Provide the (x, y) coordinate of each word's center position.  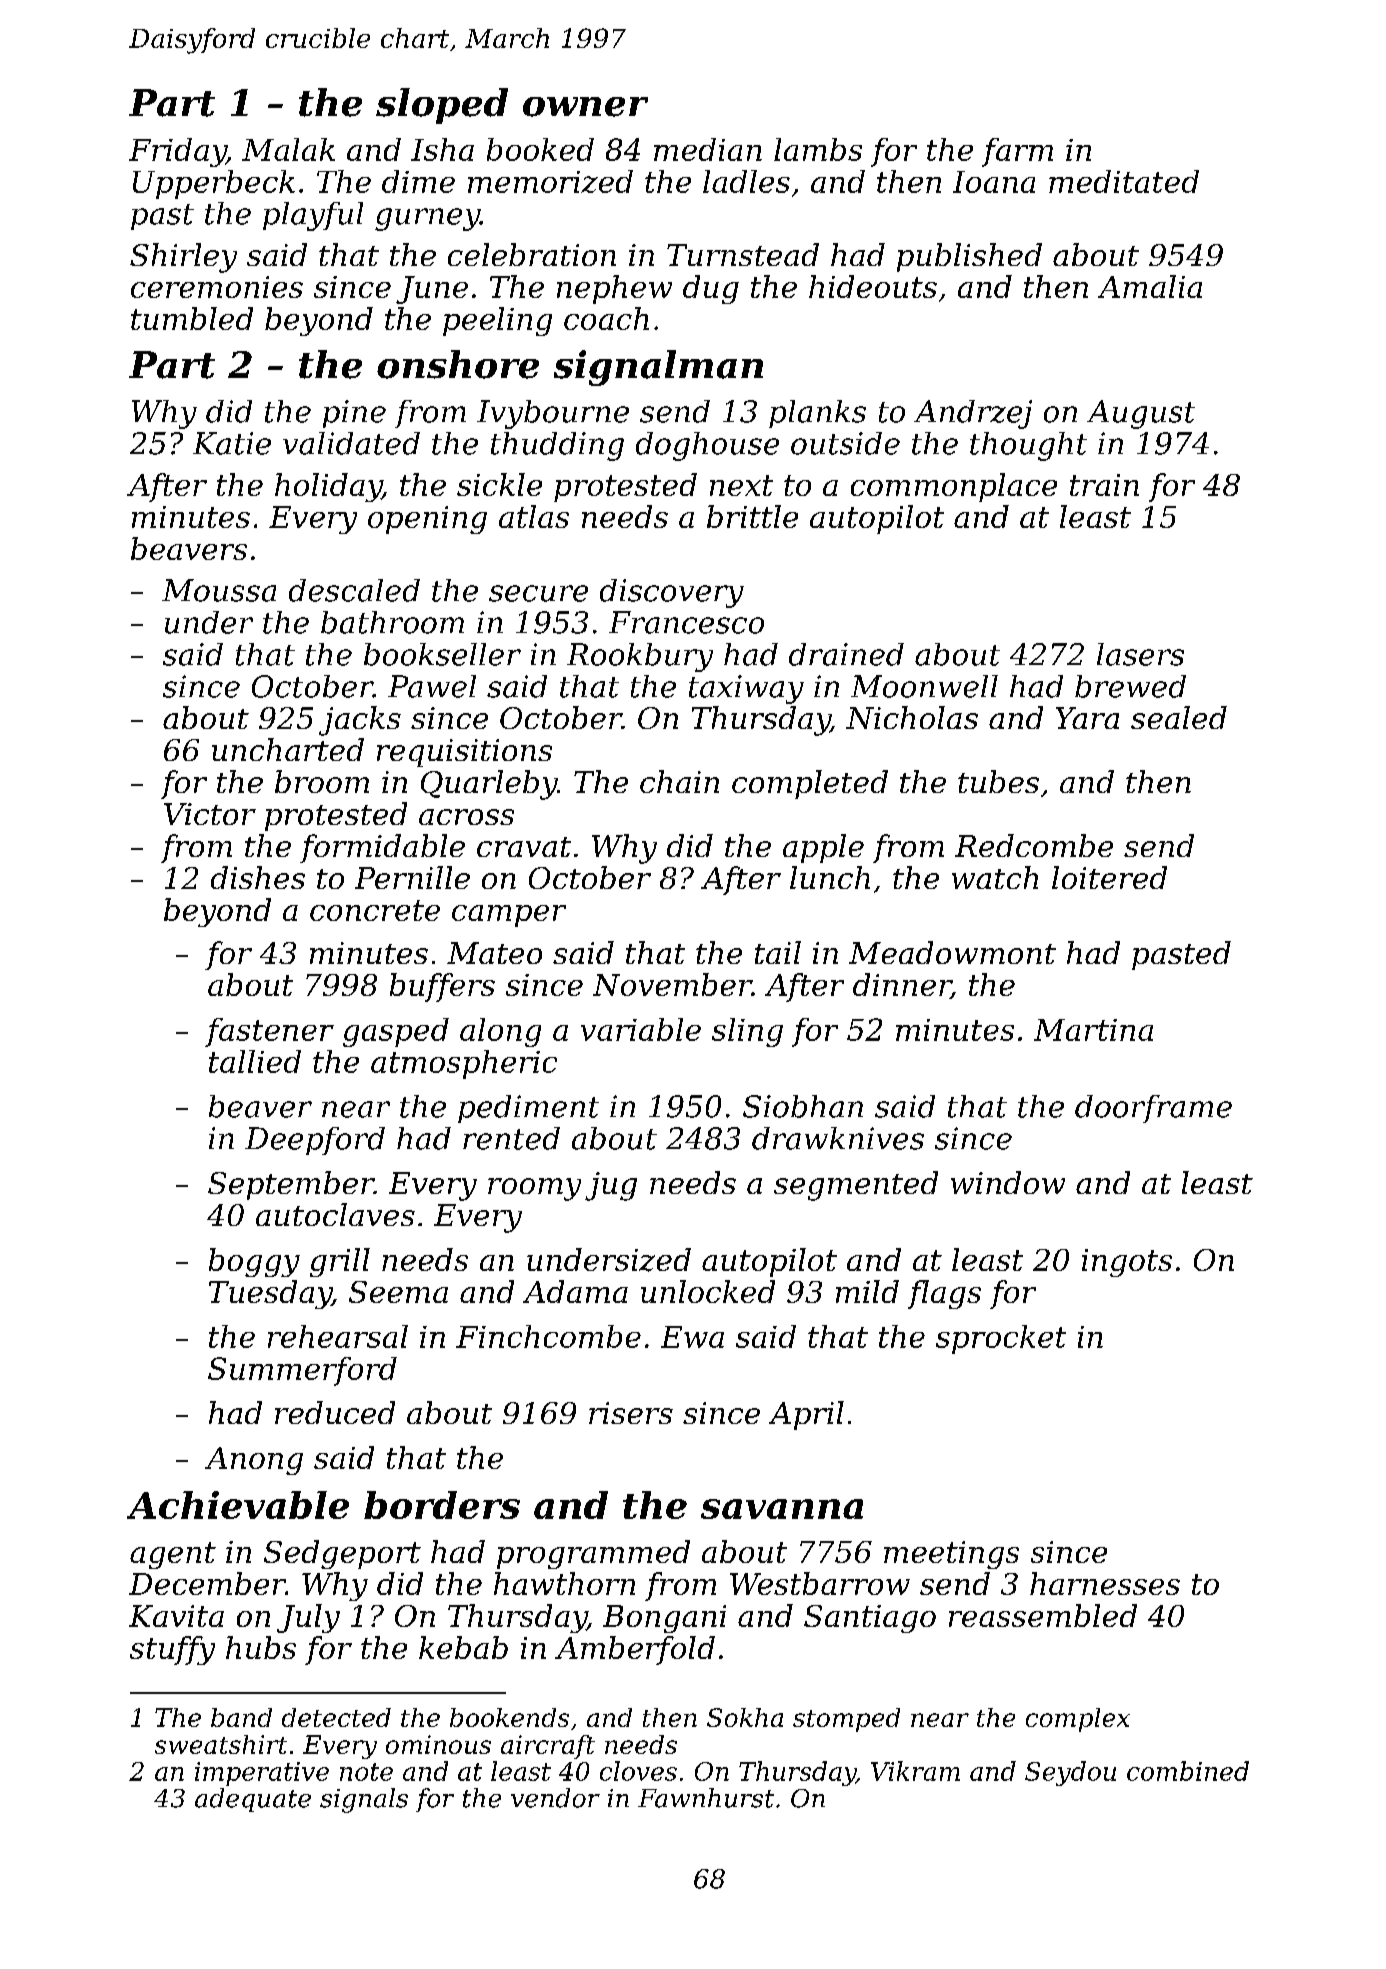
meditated (1124, 181)
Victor (210, 814)
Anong (254, 1461)
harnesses (1105, 1583)
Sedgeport (342, 1554)
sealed (1179, 717)
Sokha (745, 1717)
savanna (782, 1509)
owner (585, 107)
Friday (177, 152)
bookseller (442, 654)
